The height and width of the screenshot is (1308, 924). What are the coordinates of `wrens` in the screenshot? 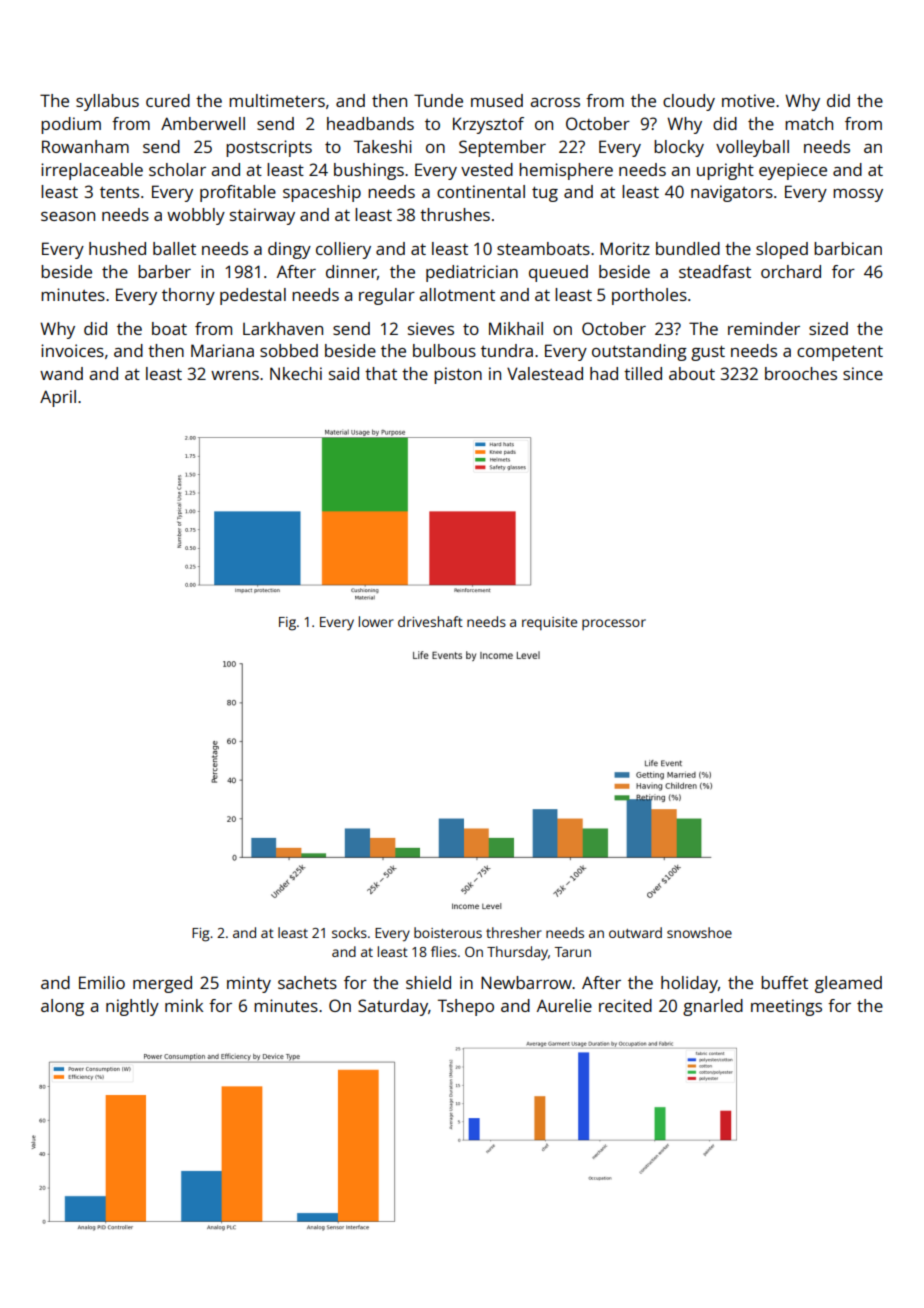 It's located at (235, 375).
